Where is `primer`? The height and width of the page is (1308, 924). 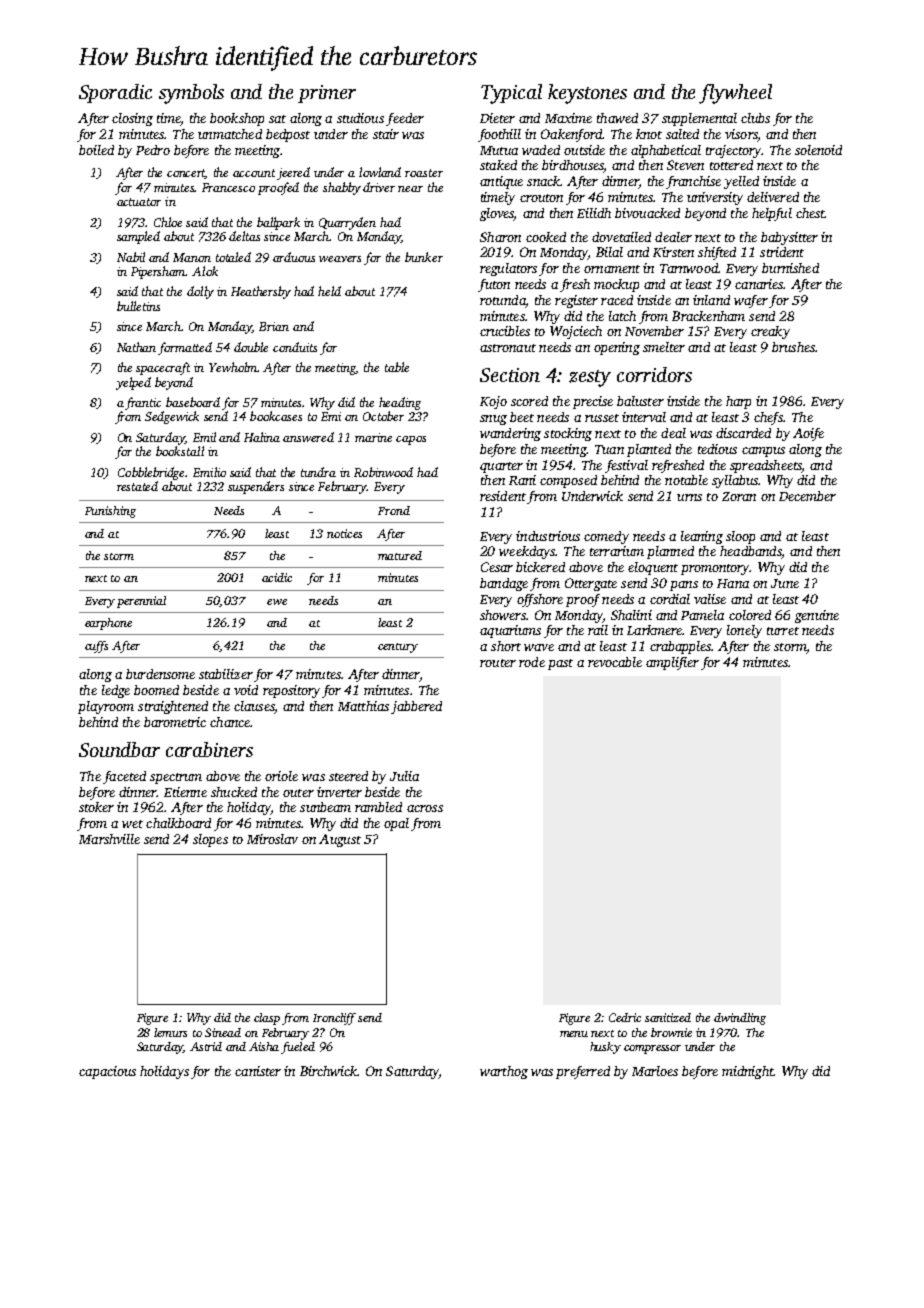 primer is located at coordinates (327, 94).
